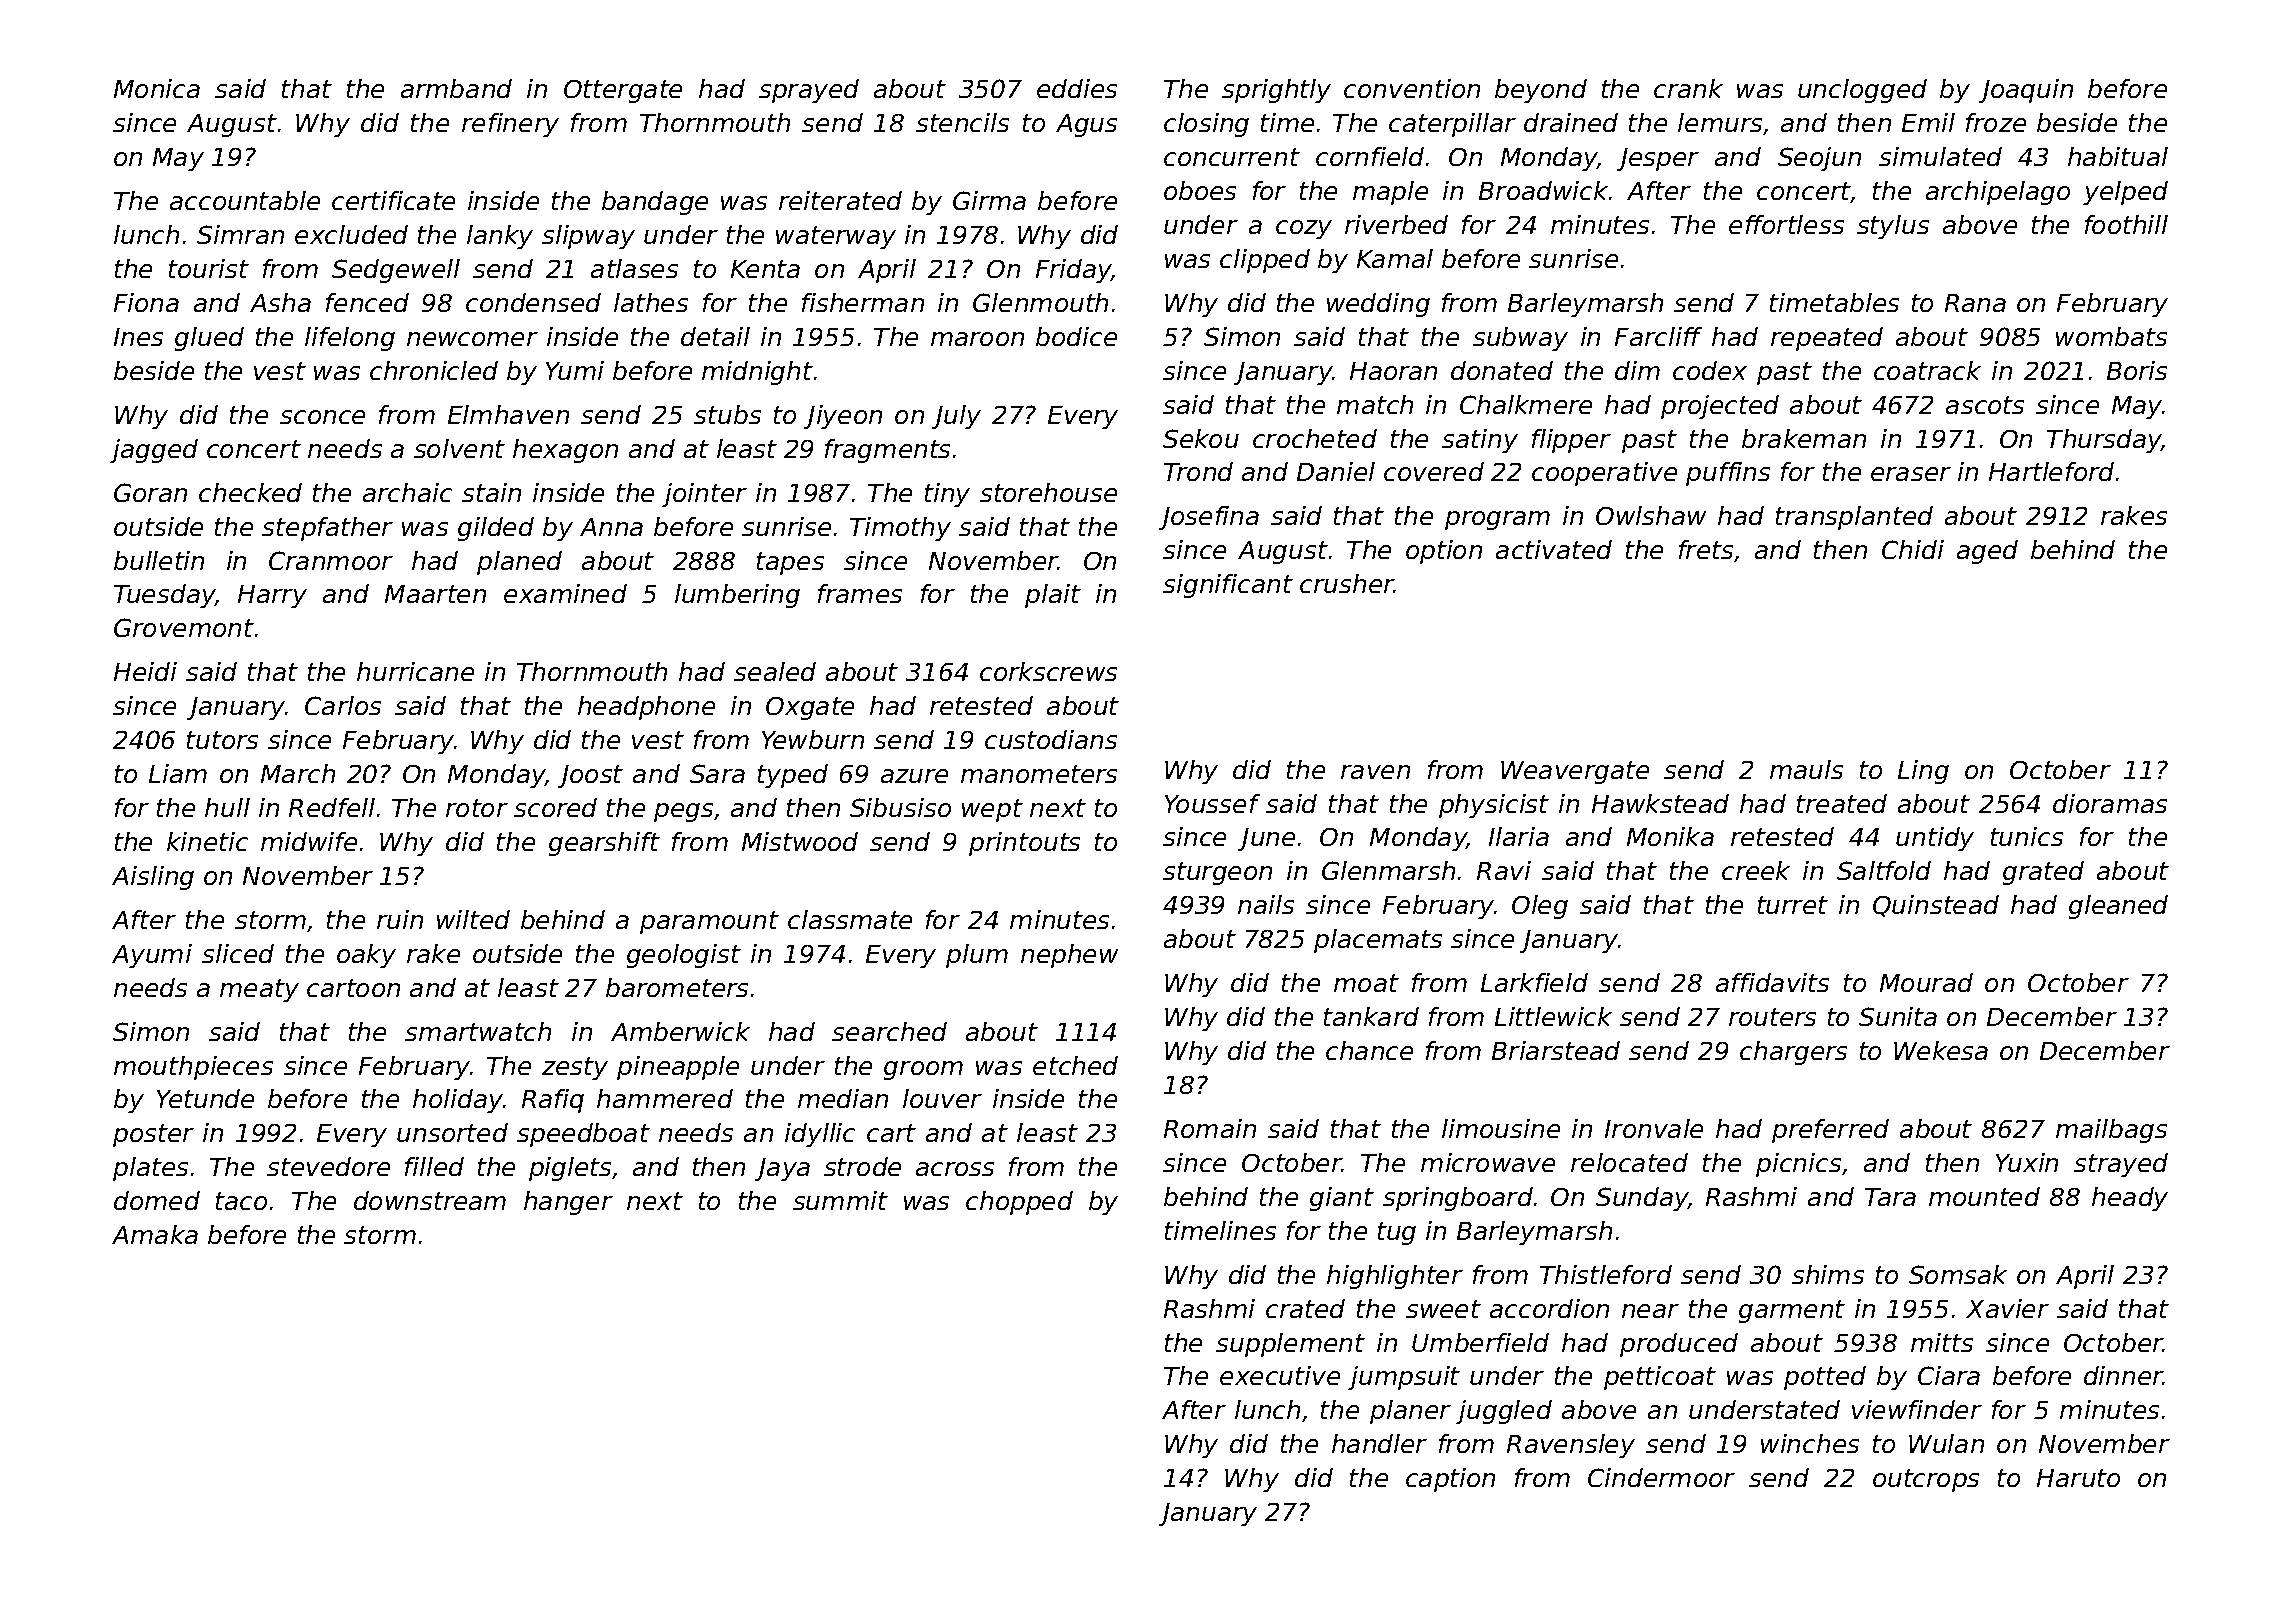 The width and height of the screenshot is (2282, 1614). I want to click on hanger, so click(568, 1203).
